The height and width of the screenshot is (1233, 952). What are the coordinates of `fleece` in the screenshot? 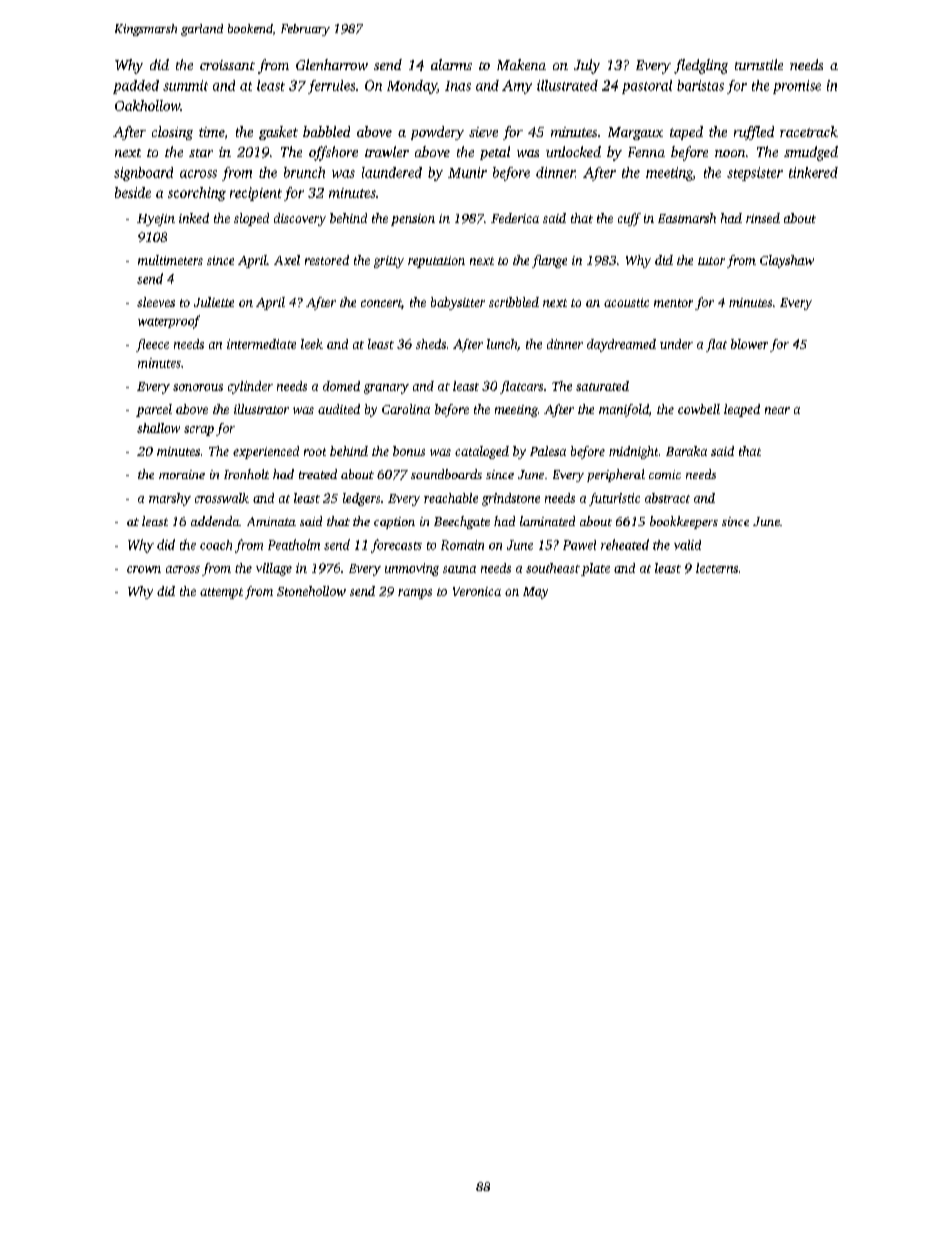 It's located at (152, 345).
